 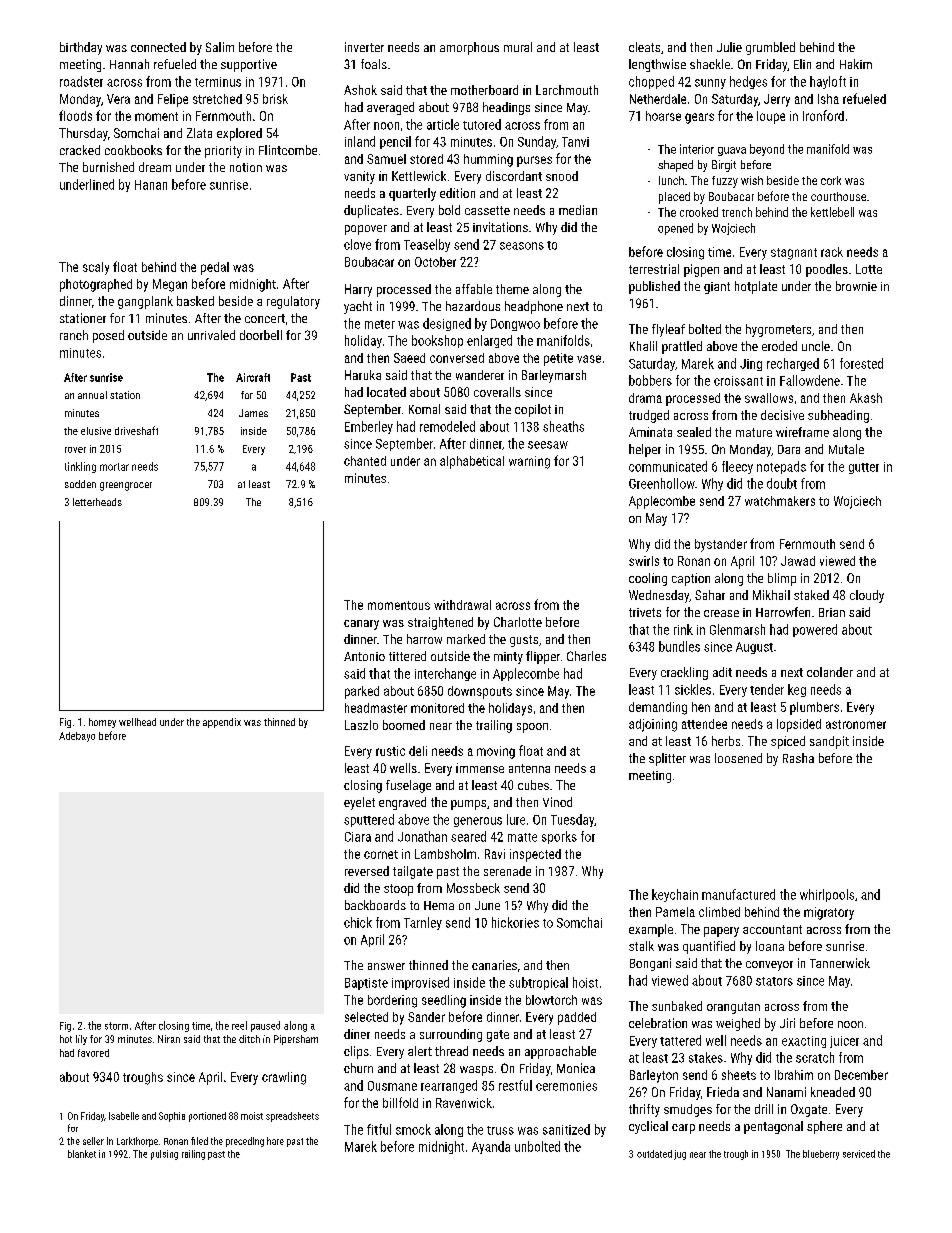 What do you see at coordinates (402, 803) in the screenshot?
I see `engraved` at bounding box center [402, 803].
